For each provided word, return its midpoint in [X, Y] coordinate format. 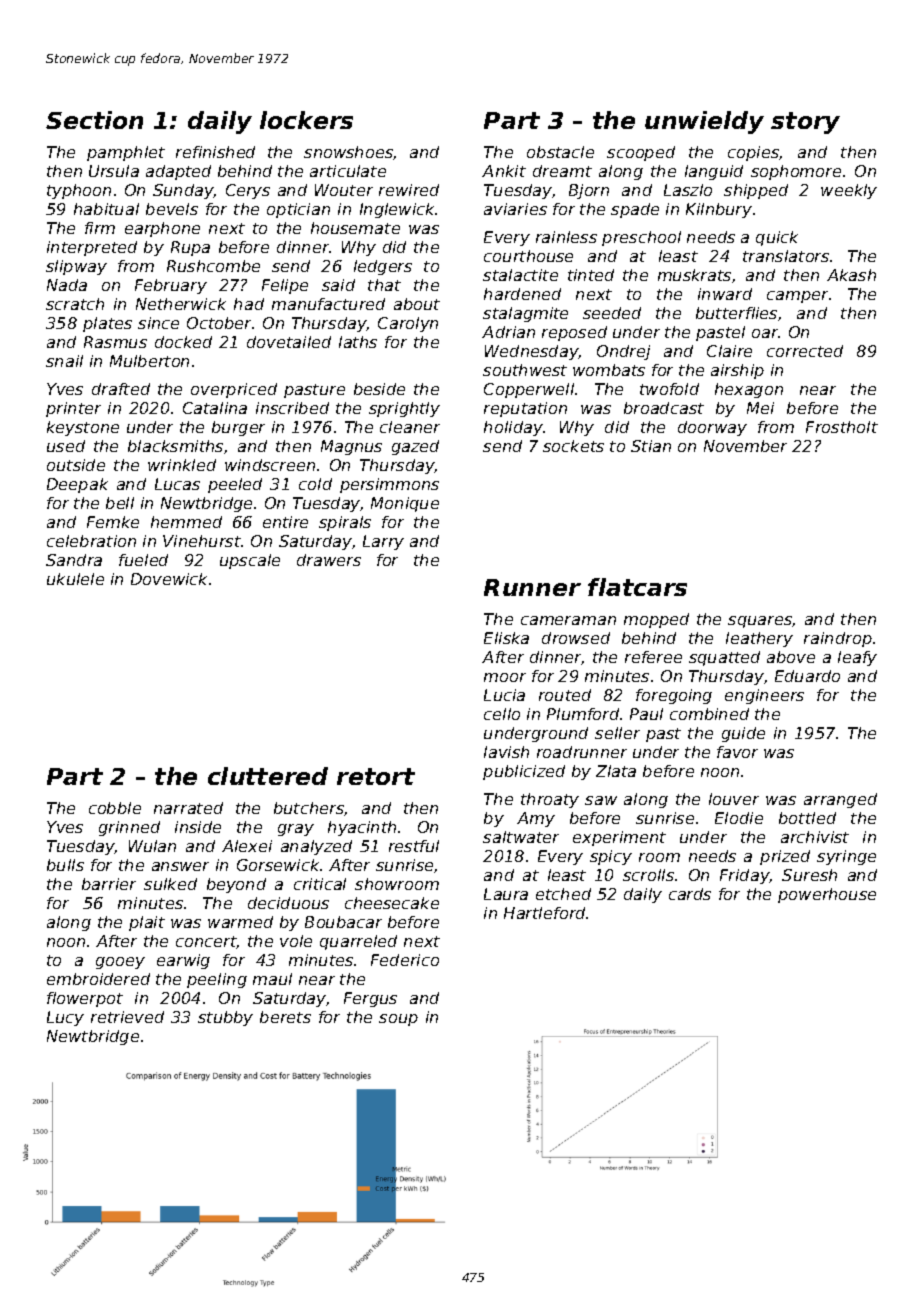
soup [398, 1020]
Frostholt [842, 427]
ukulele [75, 579]
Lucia [504, 695]
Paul [646, 714]
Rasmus [115, 342]
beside [379, 389]
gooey [120, 963]
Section [94, 120]
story [805, 123]
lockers [306, 120]
